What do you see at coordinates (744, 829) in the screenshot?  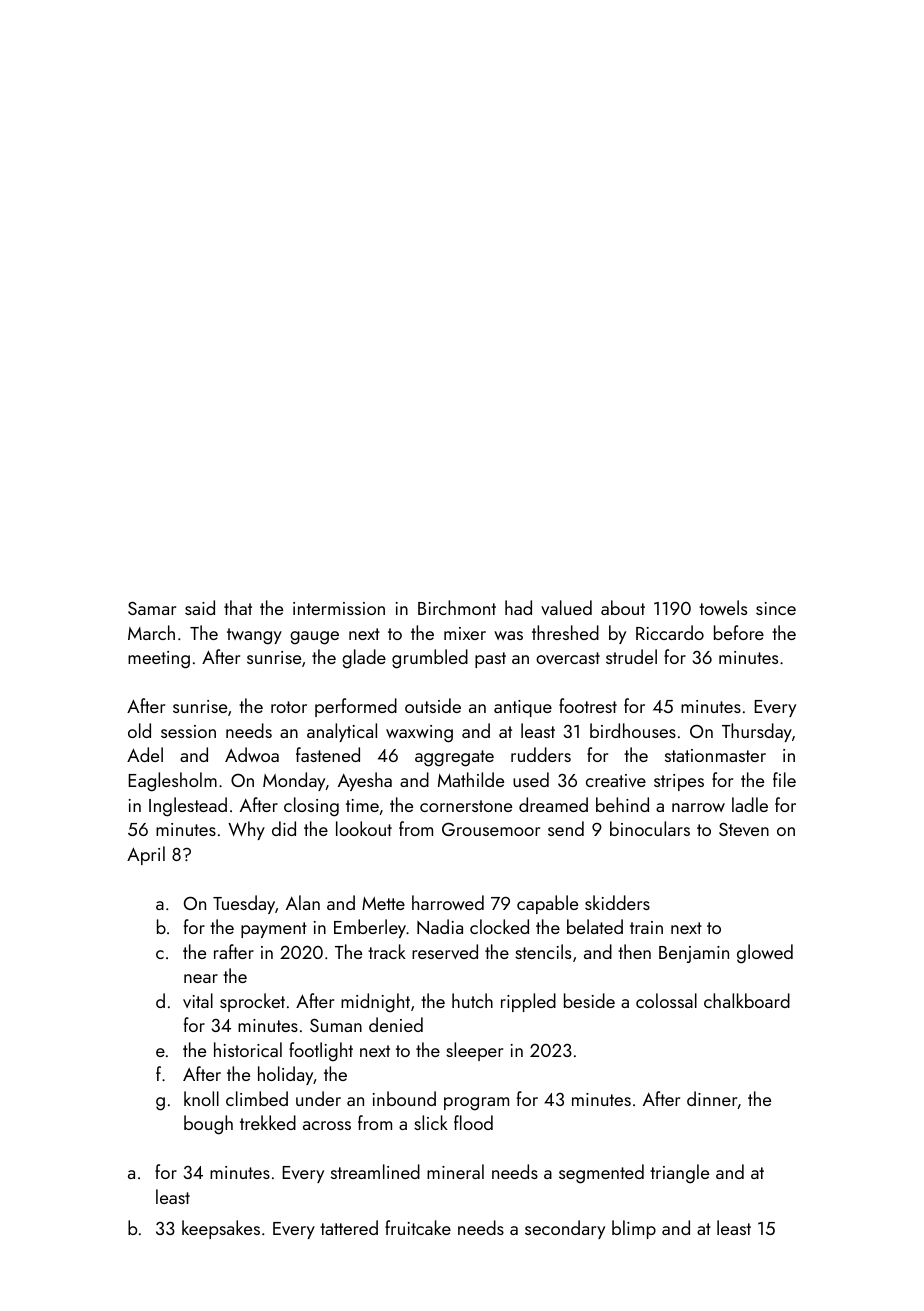 I see `Steven` at bounding box center [744, 829].
